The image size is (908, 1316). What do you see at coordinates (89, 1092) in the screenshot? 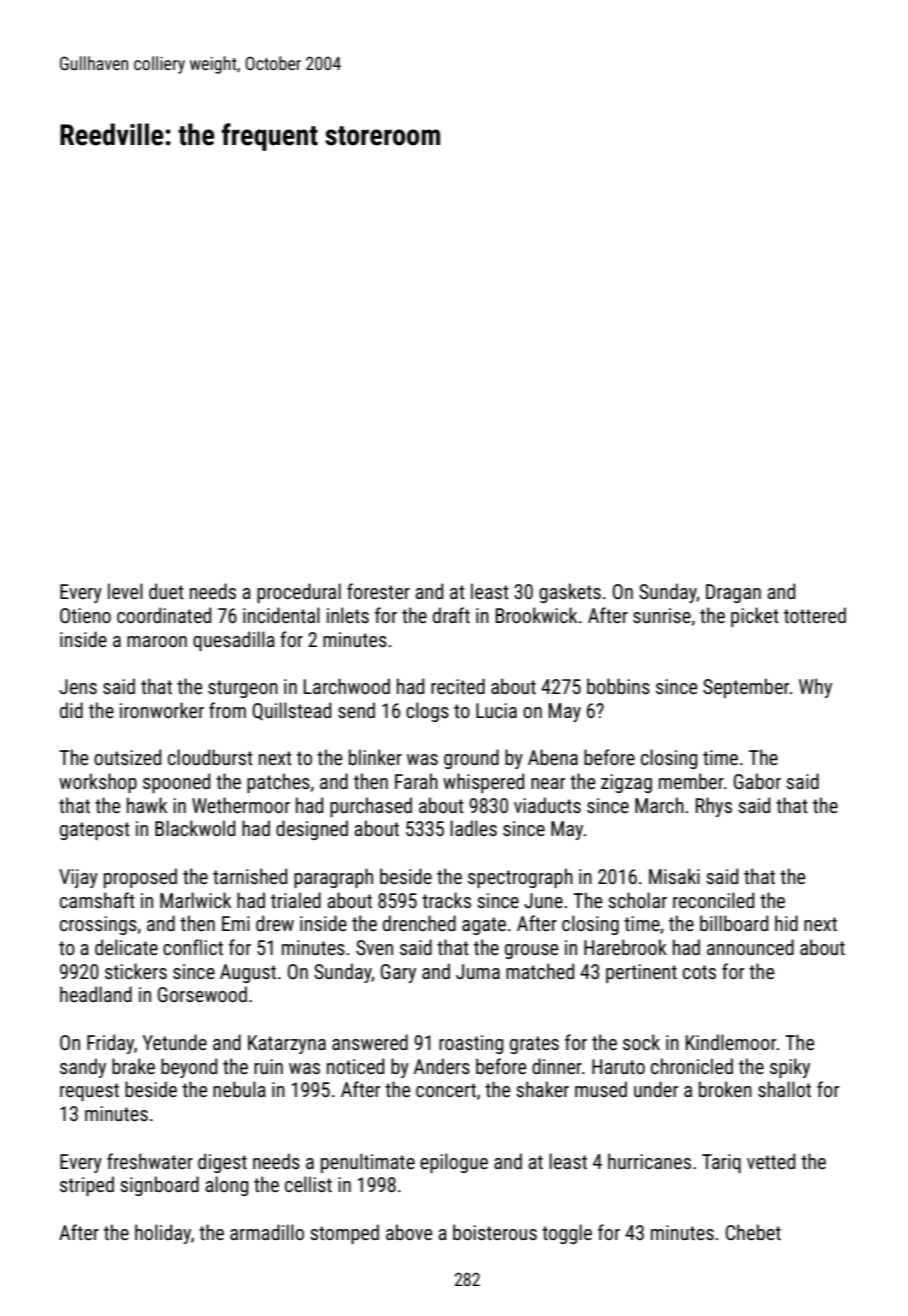
I see `request` at bounding box center [89, 1092].
